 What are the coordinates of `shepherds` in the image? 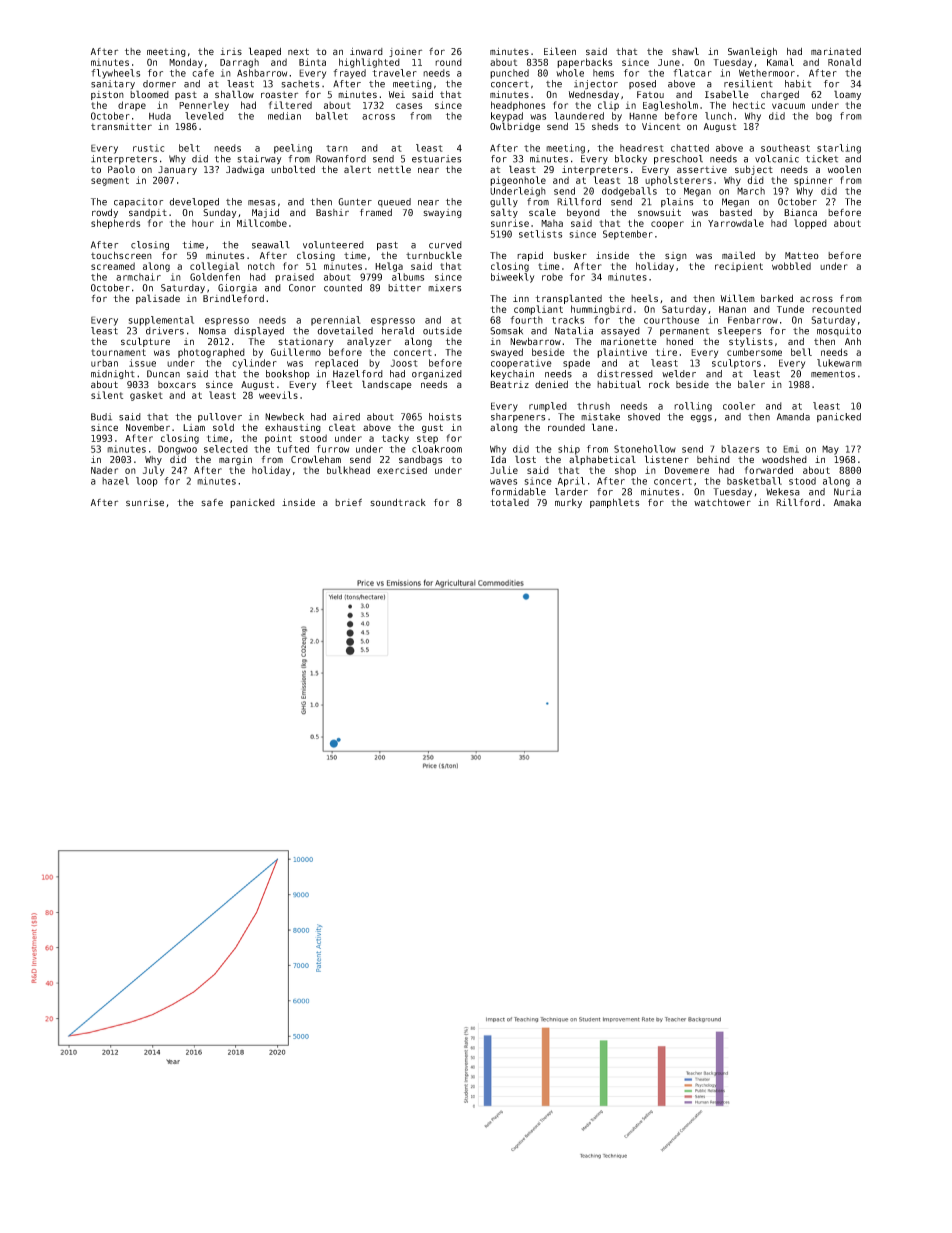 It's located at (115, 224).
